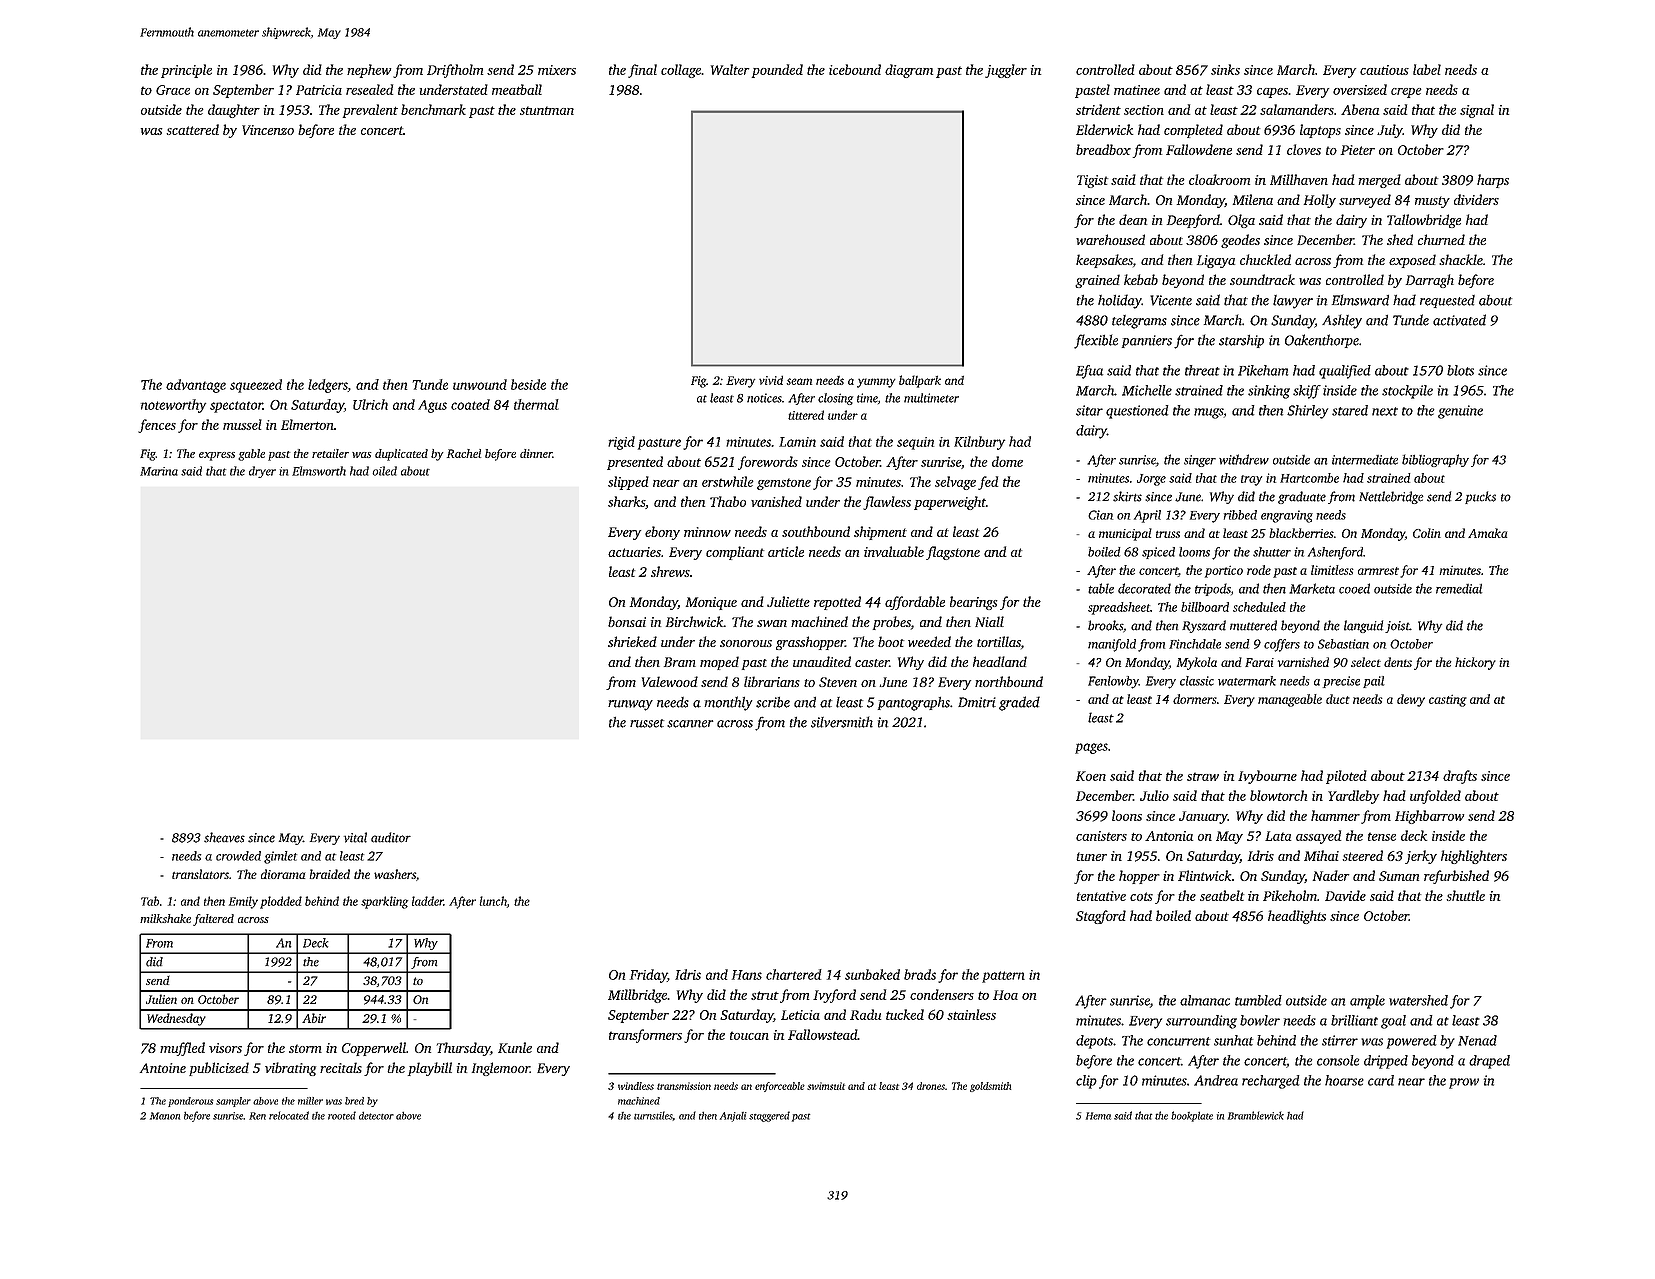 The width and height of the screenshot is (1655, 1279). What do you see at coordinates (769, 1116) in the screenshot?
I see `staggered` at bounding box center [769, 1116].
